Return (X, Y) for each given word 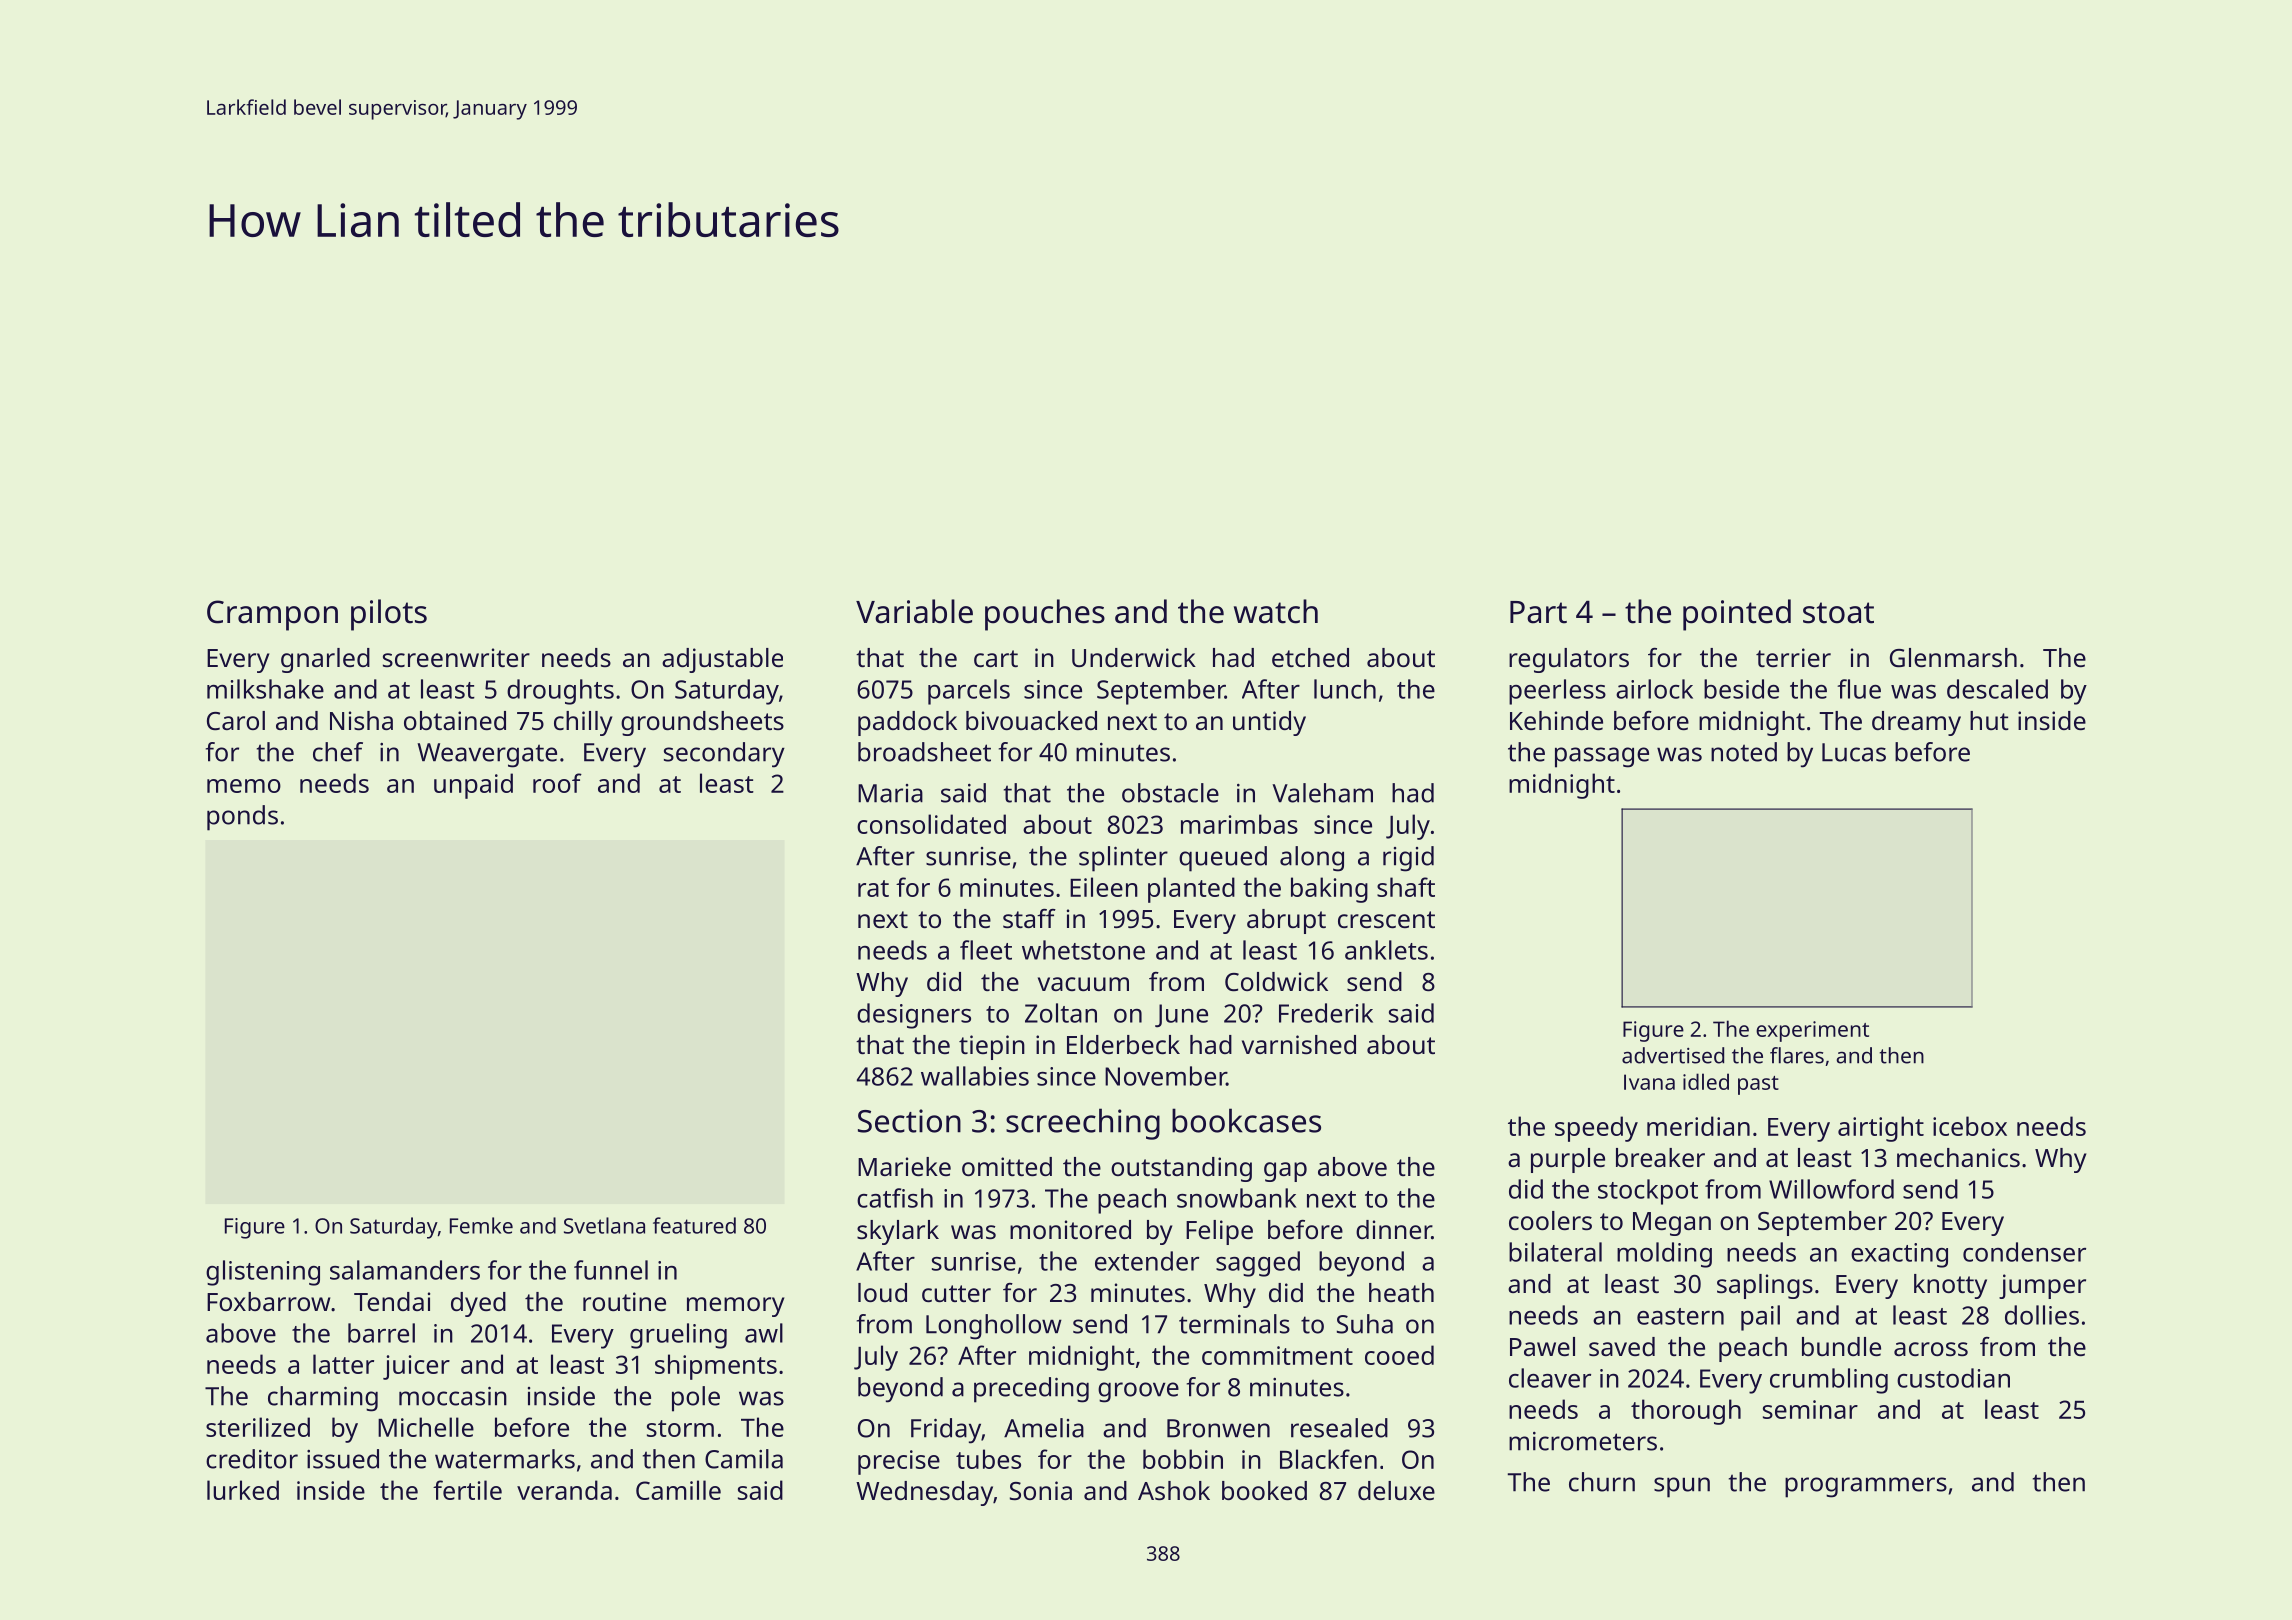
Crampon (272, 615)
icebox (1970, 1126)
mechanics (1958, 1157)
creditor (252, 1459)
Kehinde (1556, 720)
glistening (263, 1273)
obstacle (1170, 793)
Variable (914, 611)
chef (338, 752)
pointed (1737, 615)
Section (909, 1121)
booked (1264, 1490)
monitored (1070, 1229)
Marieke (904, 1166)
